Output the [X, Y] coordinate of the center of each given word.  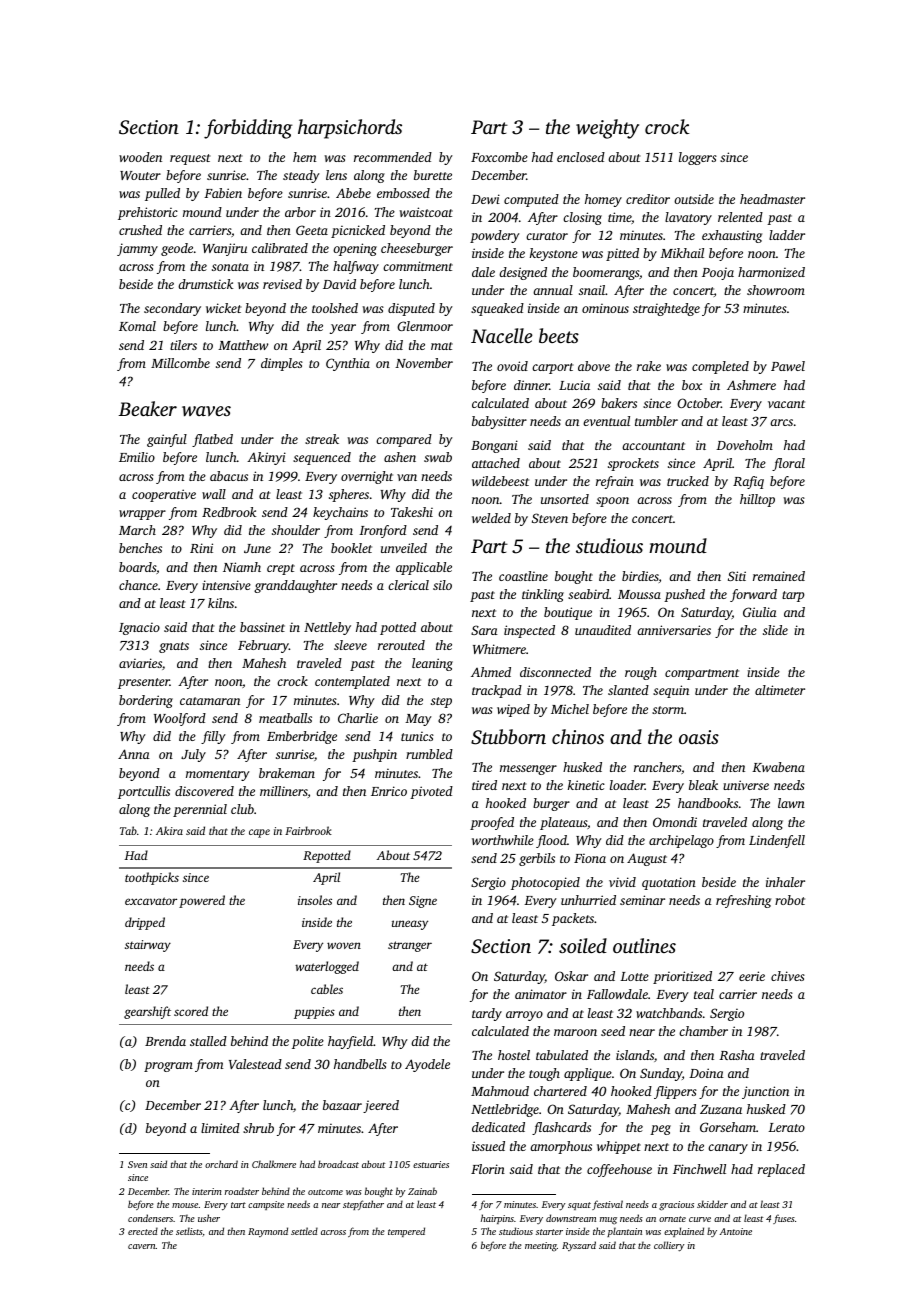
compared [404, 440]
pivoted [431, 792]
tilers [183, 345]
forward [753, 595]
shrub [258, 1128]
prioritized [682, 977]
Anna [134, 754]
